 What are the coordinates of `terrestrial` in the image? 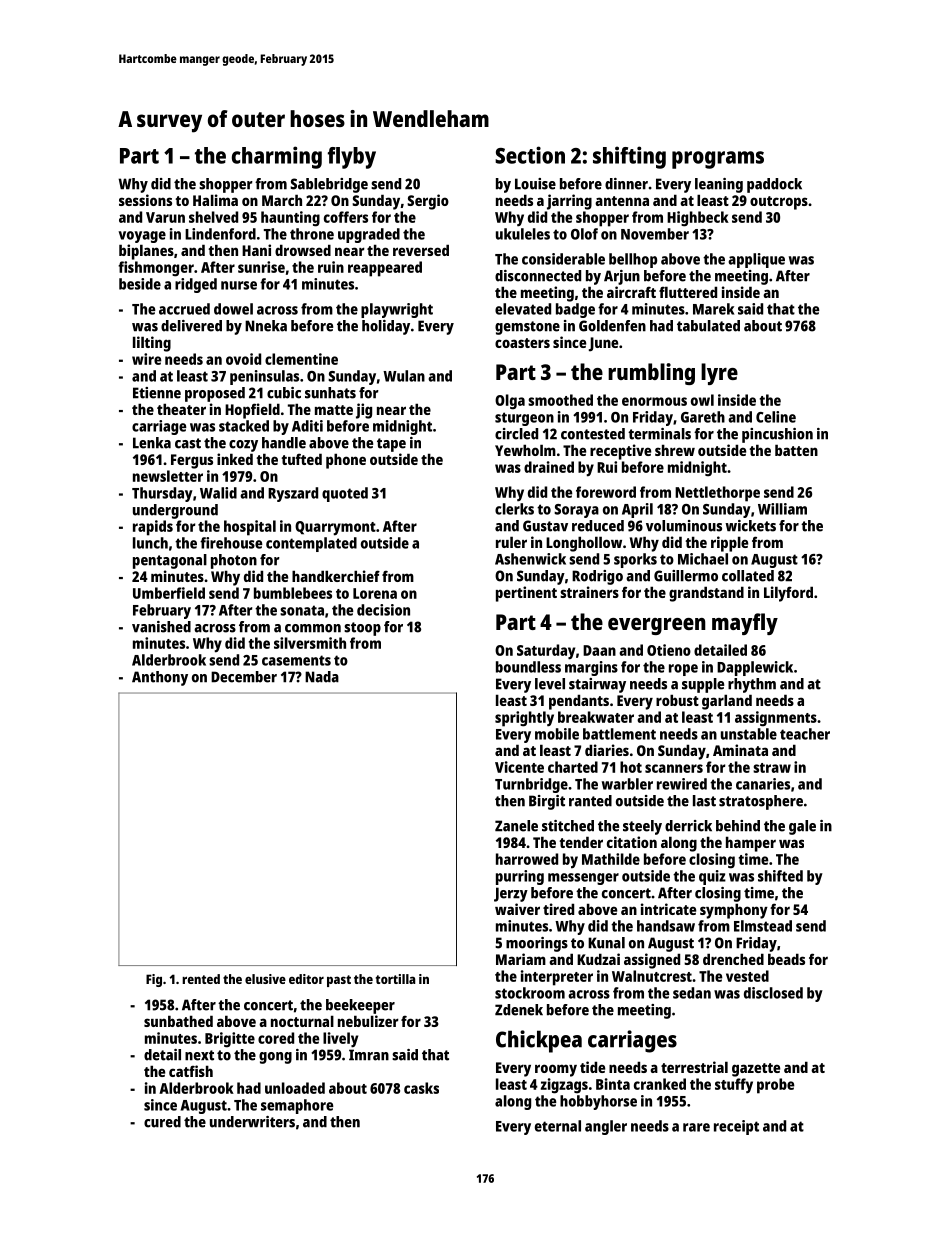 It's located at (694, 1067).
